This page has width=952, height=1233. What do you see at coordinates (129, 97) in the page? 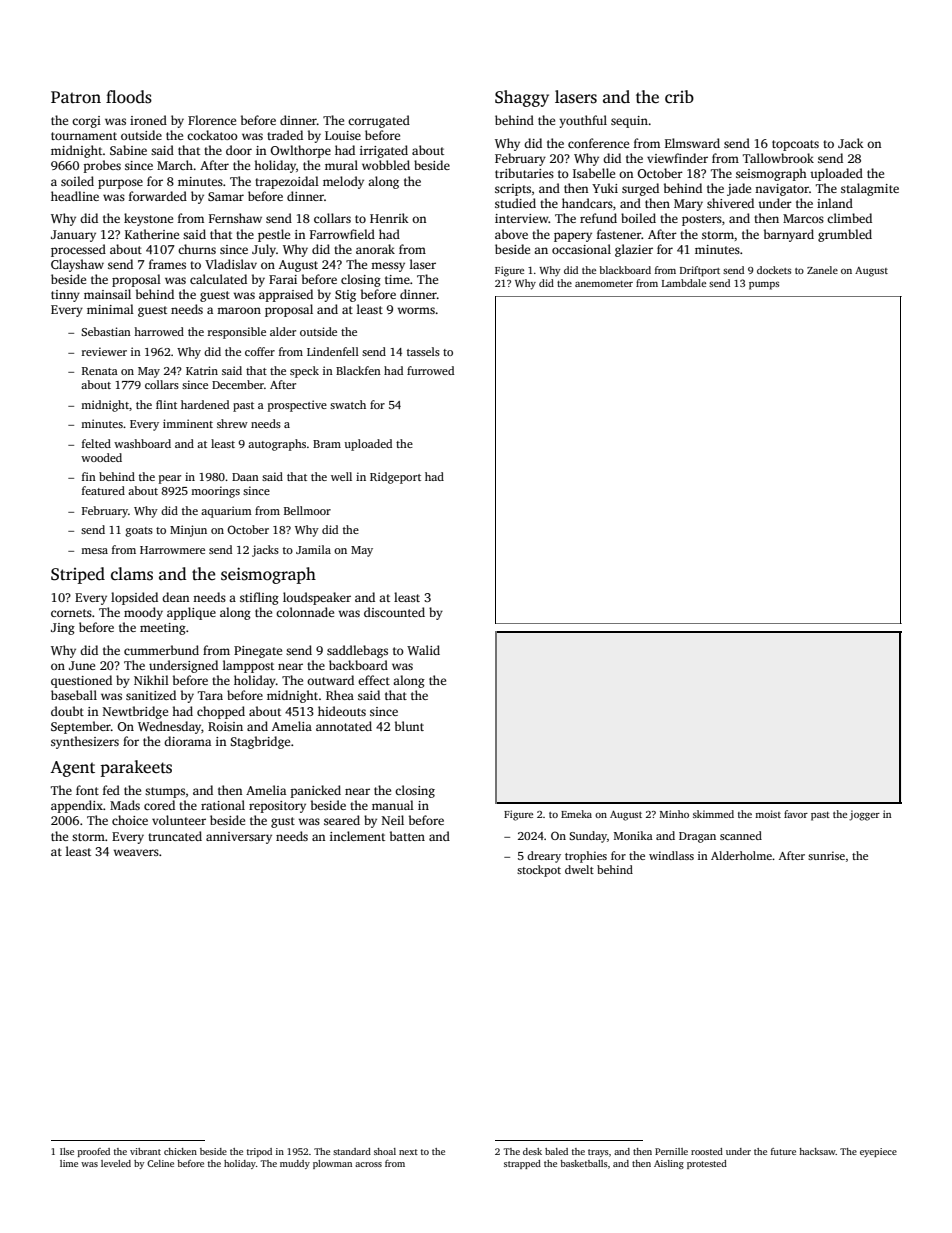
I see `floods` at bounding box center [129, 97].
